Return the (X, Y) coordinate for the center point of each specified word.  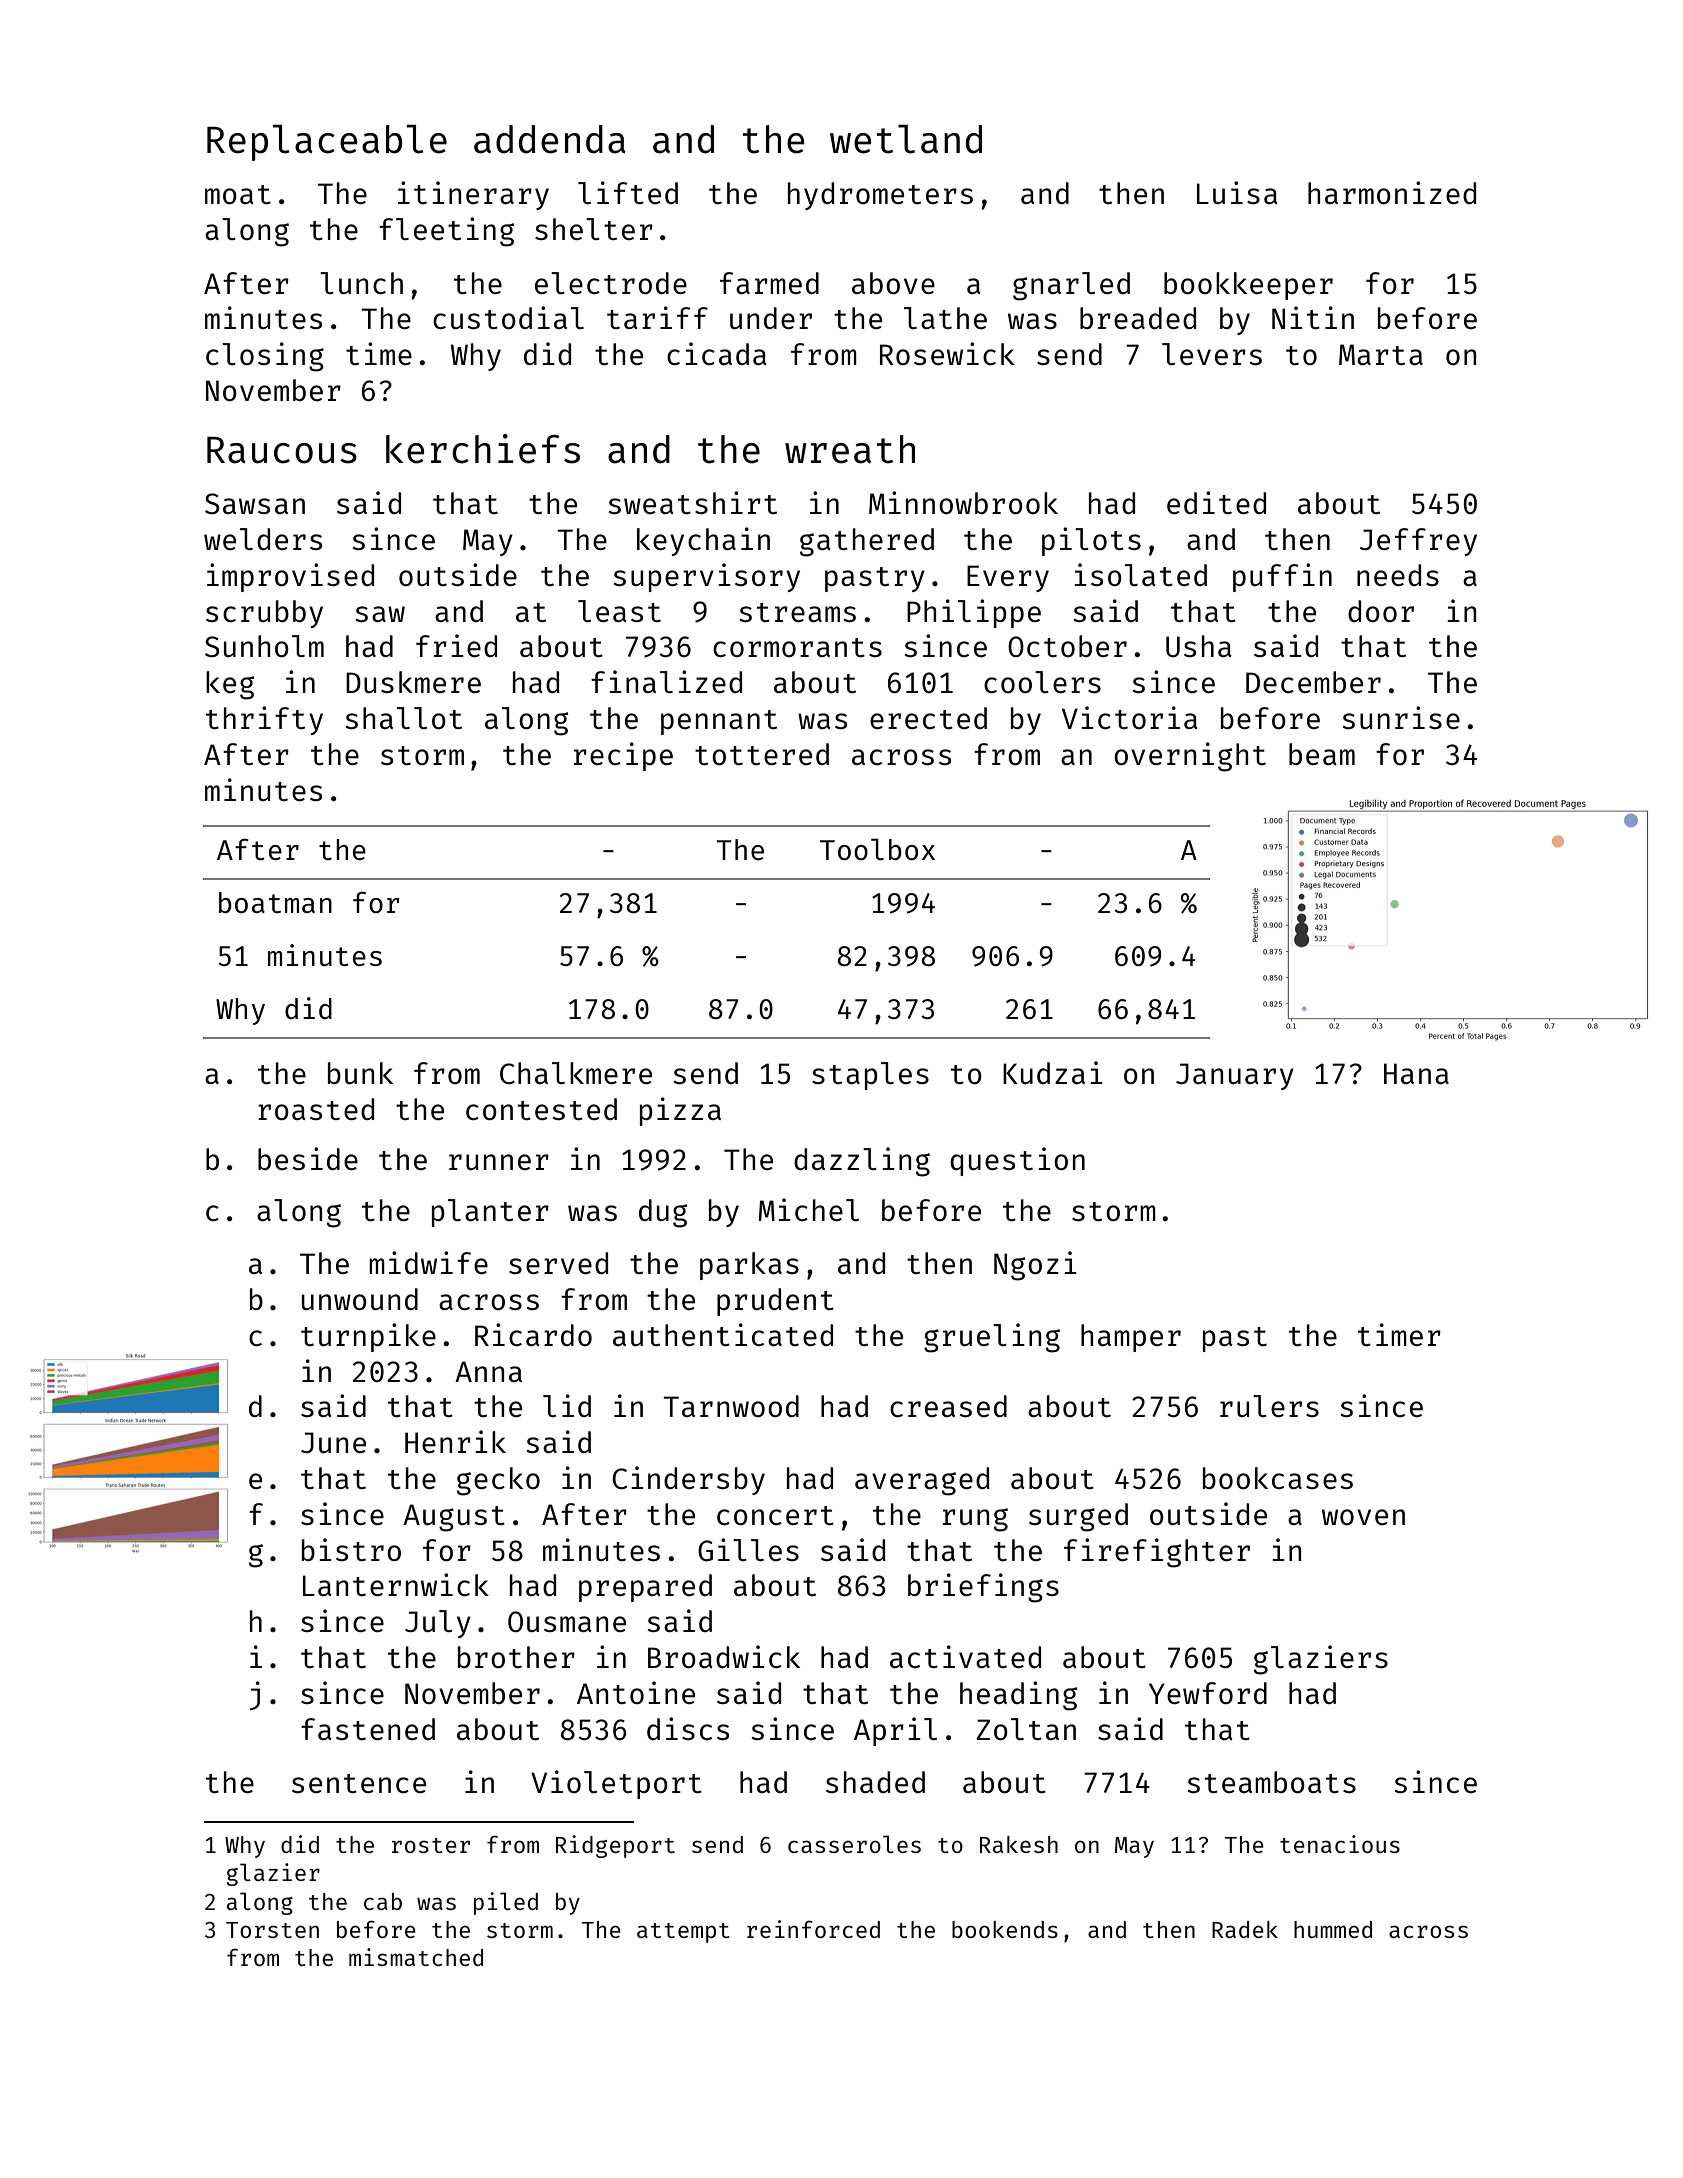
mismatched (416, 1957)
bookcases (1278, 1478)
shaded (875, 1782)
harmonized (1392, 192)
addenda (550, 139)
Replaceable (327, 143)
